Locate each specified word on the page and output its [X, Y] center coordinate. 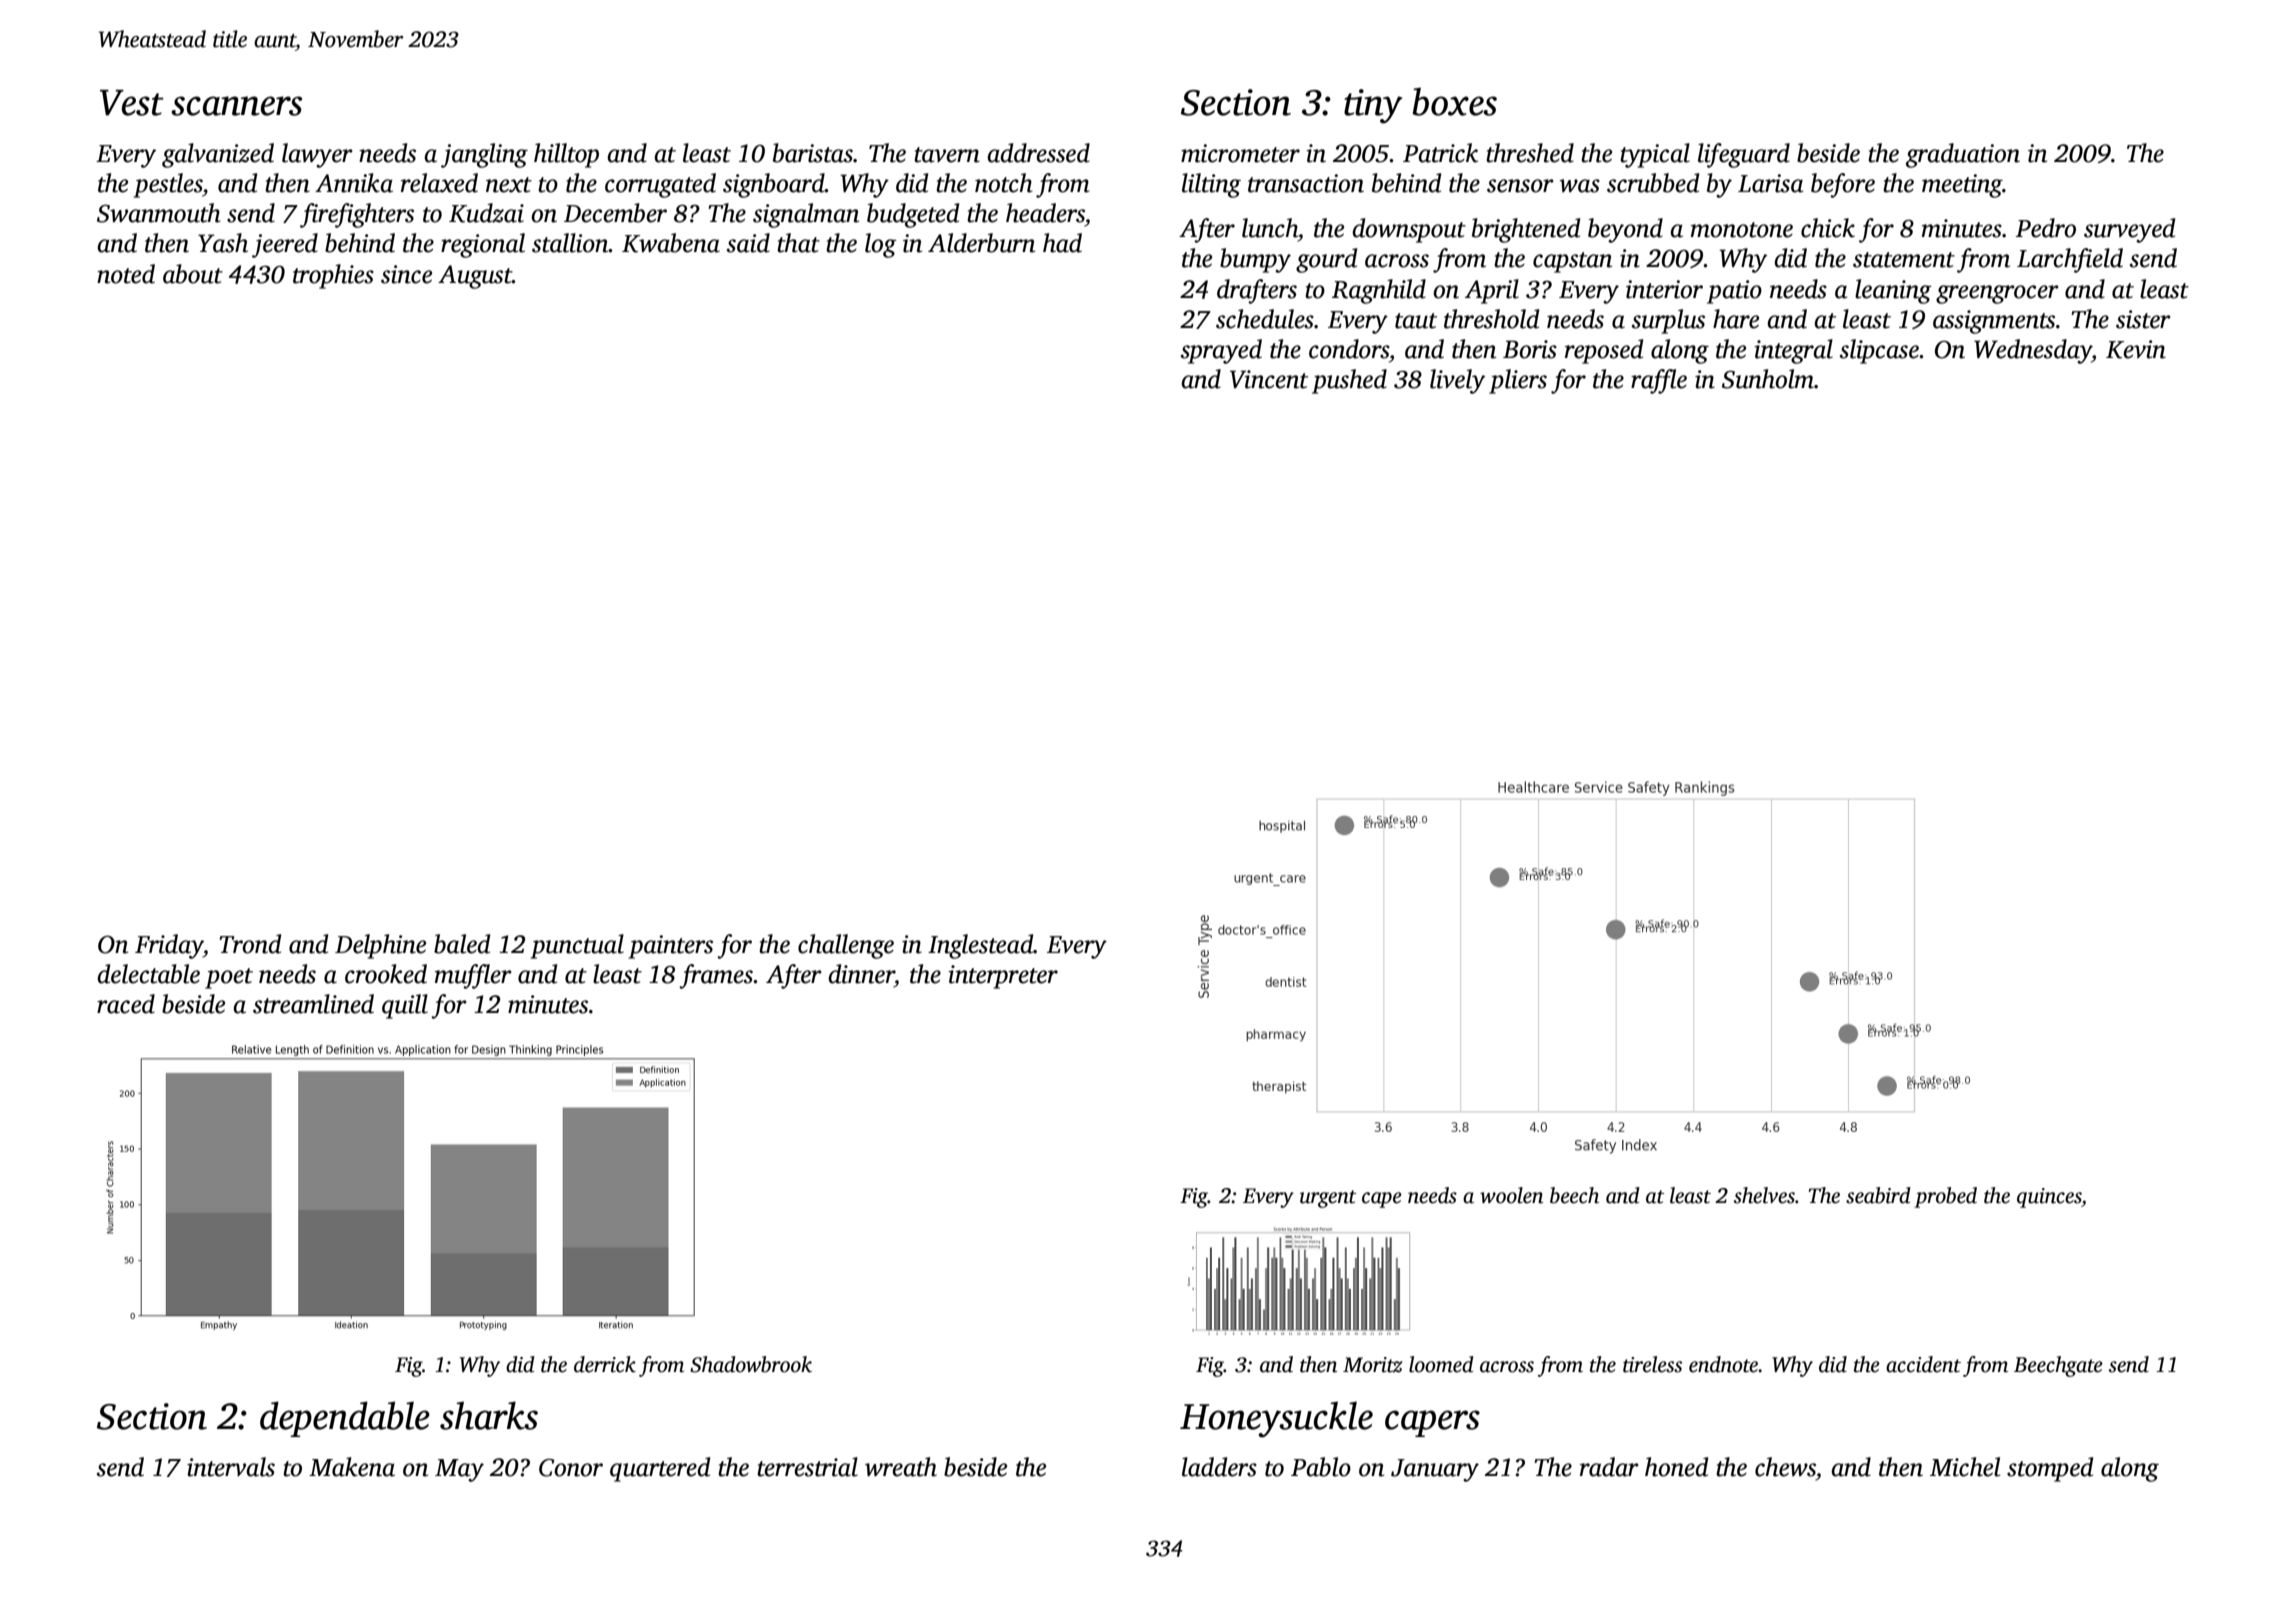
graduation [1963, 155]
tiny [1373, 106]
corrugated [660, 185]
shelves [1764, 1195]
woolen [1511, 1195]
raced [126, 1004]
